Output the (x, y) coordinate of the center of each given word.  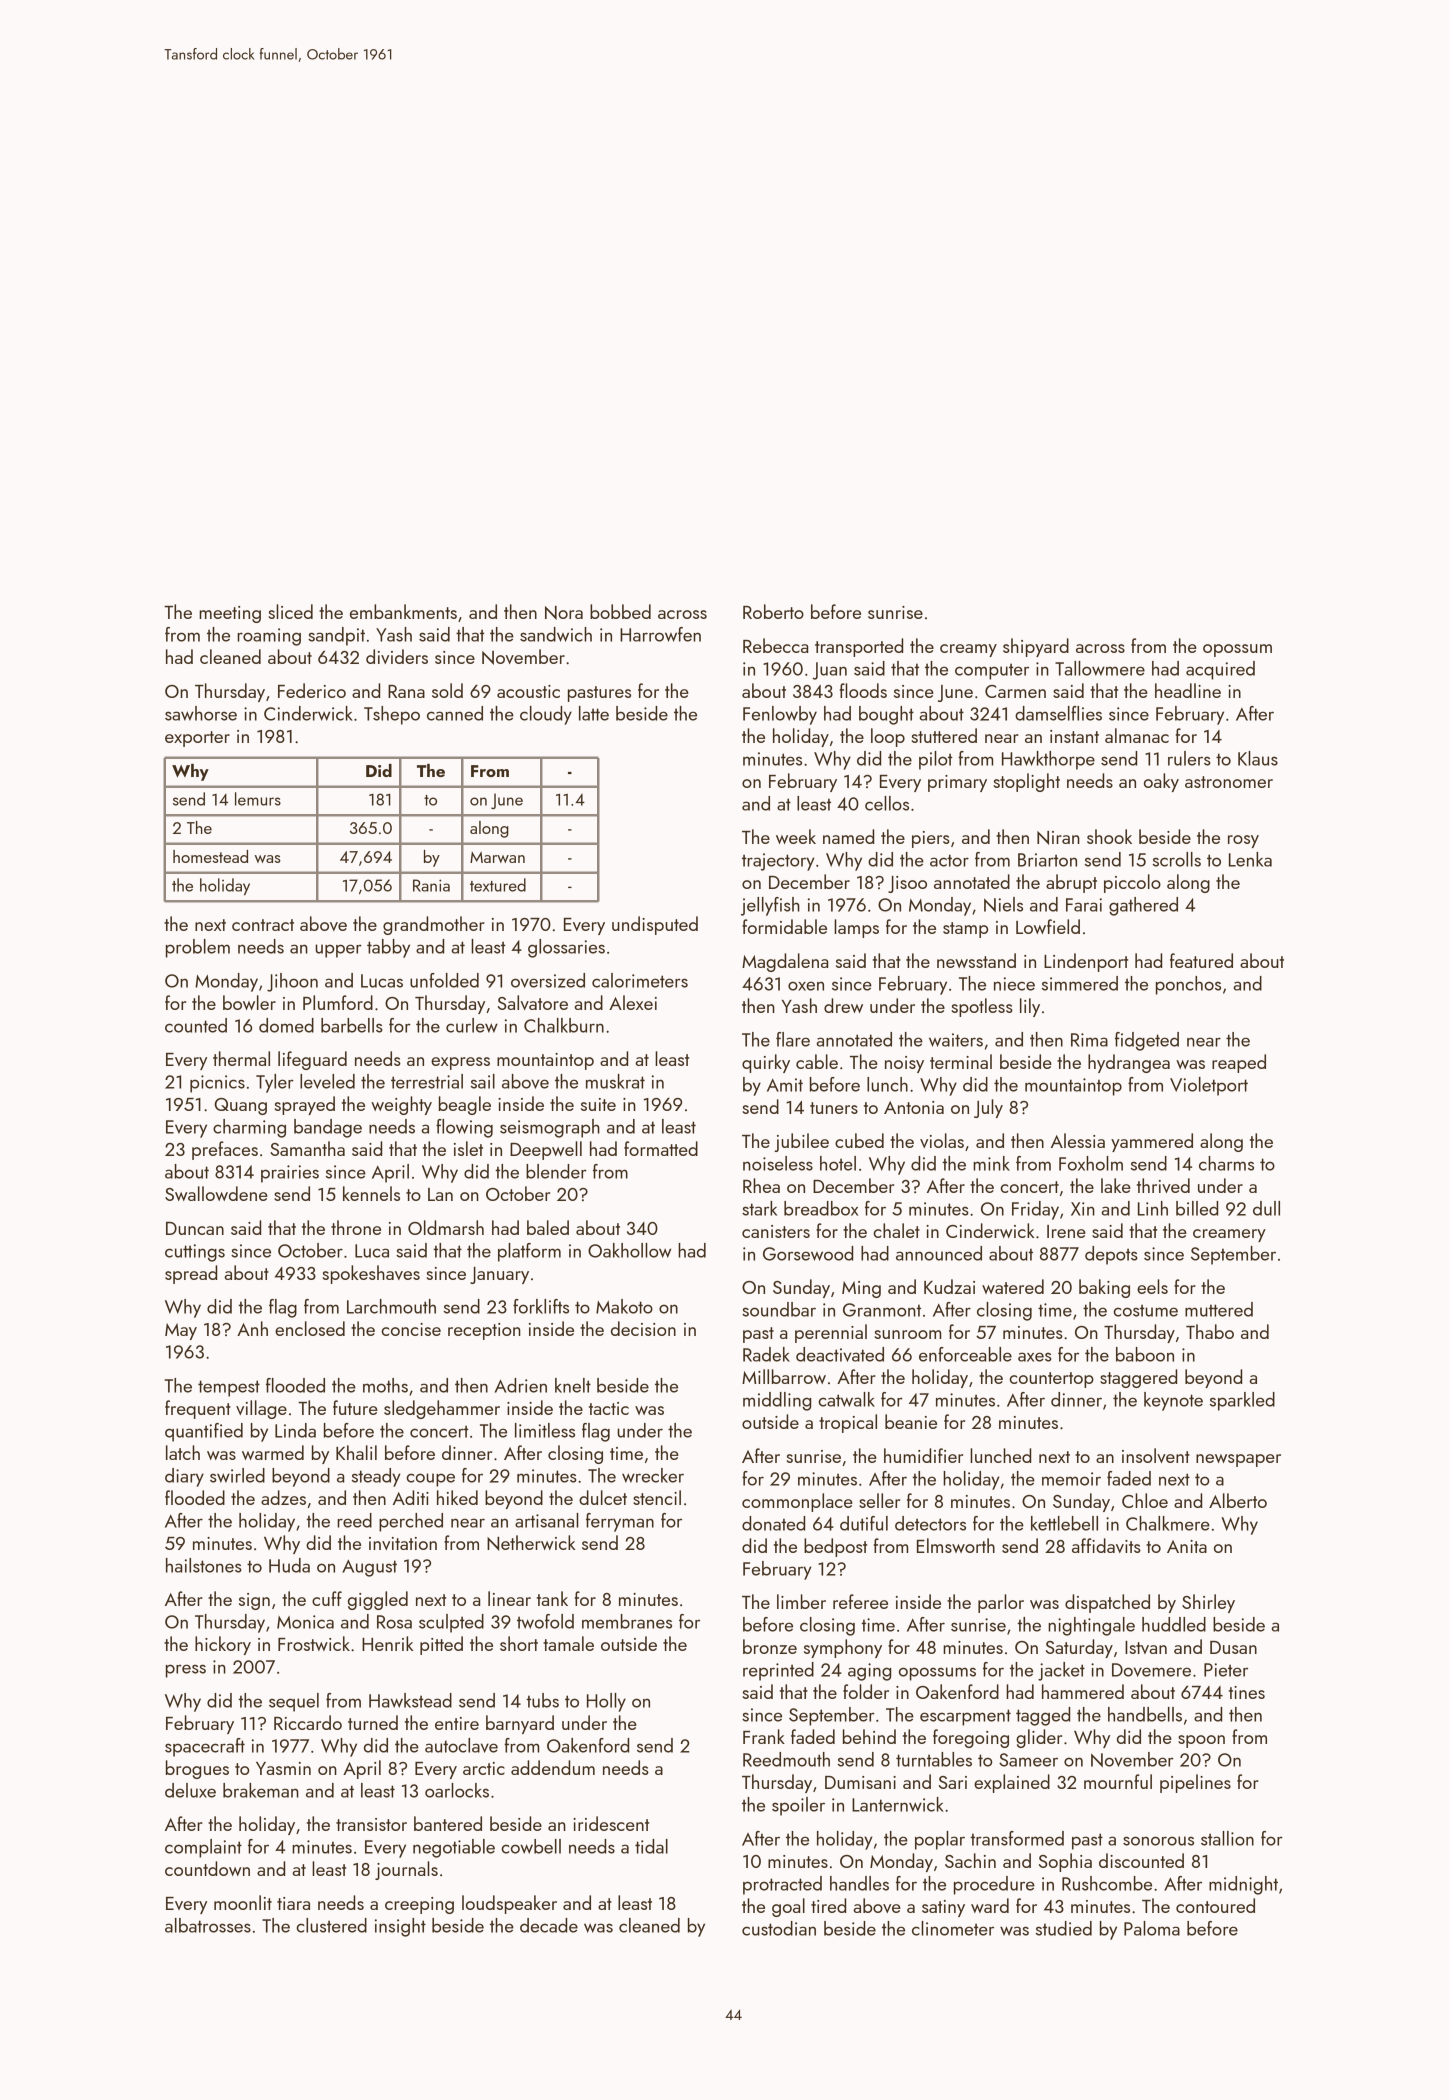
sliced (291, 611)
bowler (249, 1002)
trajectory (778, 862)
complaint (203, 1848)
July (988, 1108)
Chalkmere (1168, 1523)
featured (1201, 960)
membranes (627, 1621)
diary (184, 1477)
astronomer (1229, 782)
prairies (290, 1174)
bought (886, 715)
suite (598, 1104)
